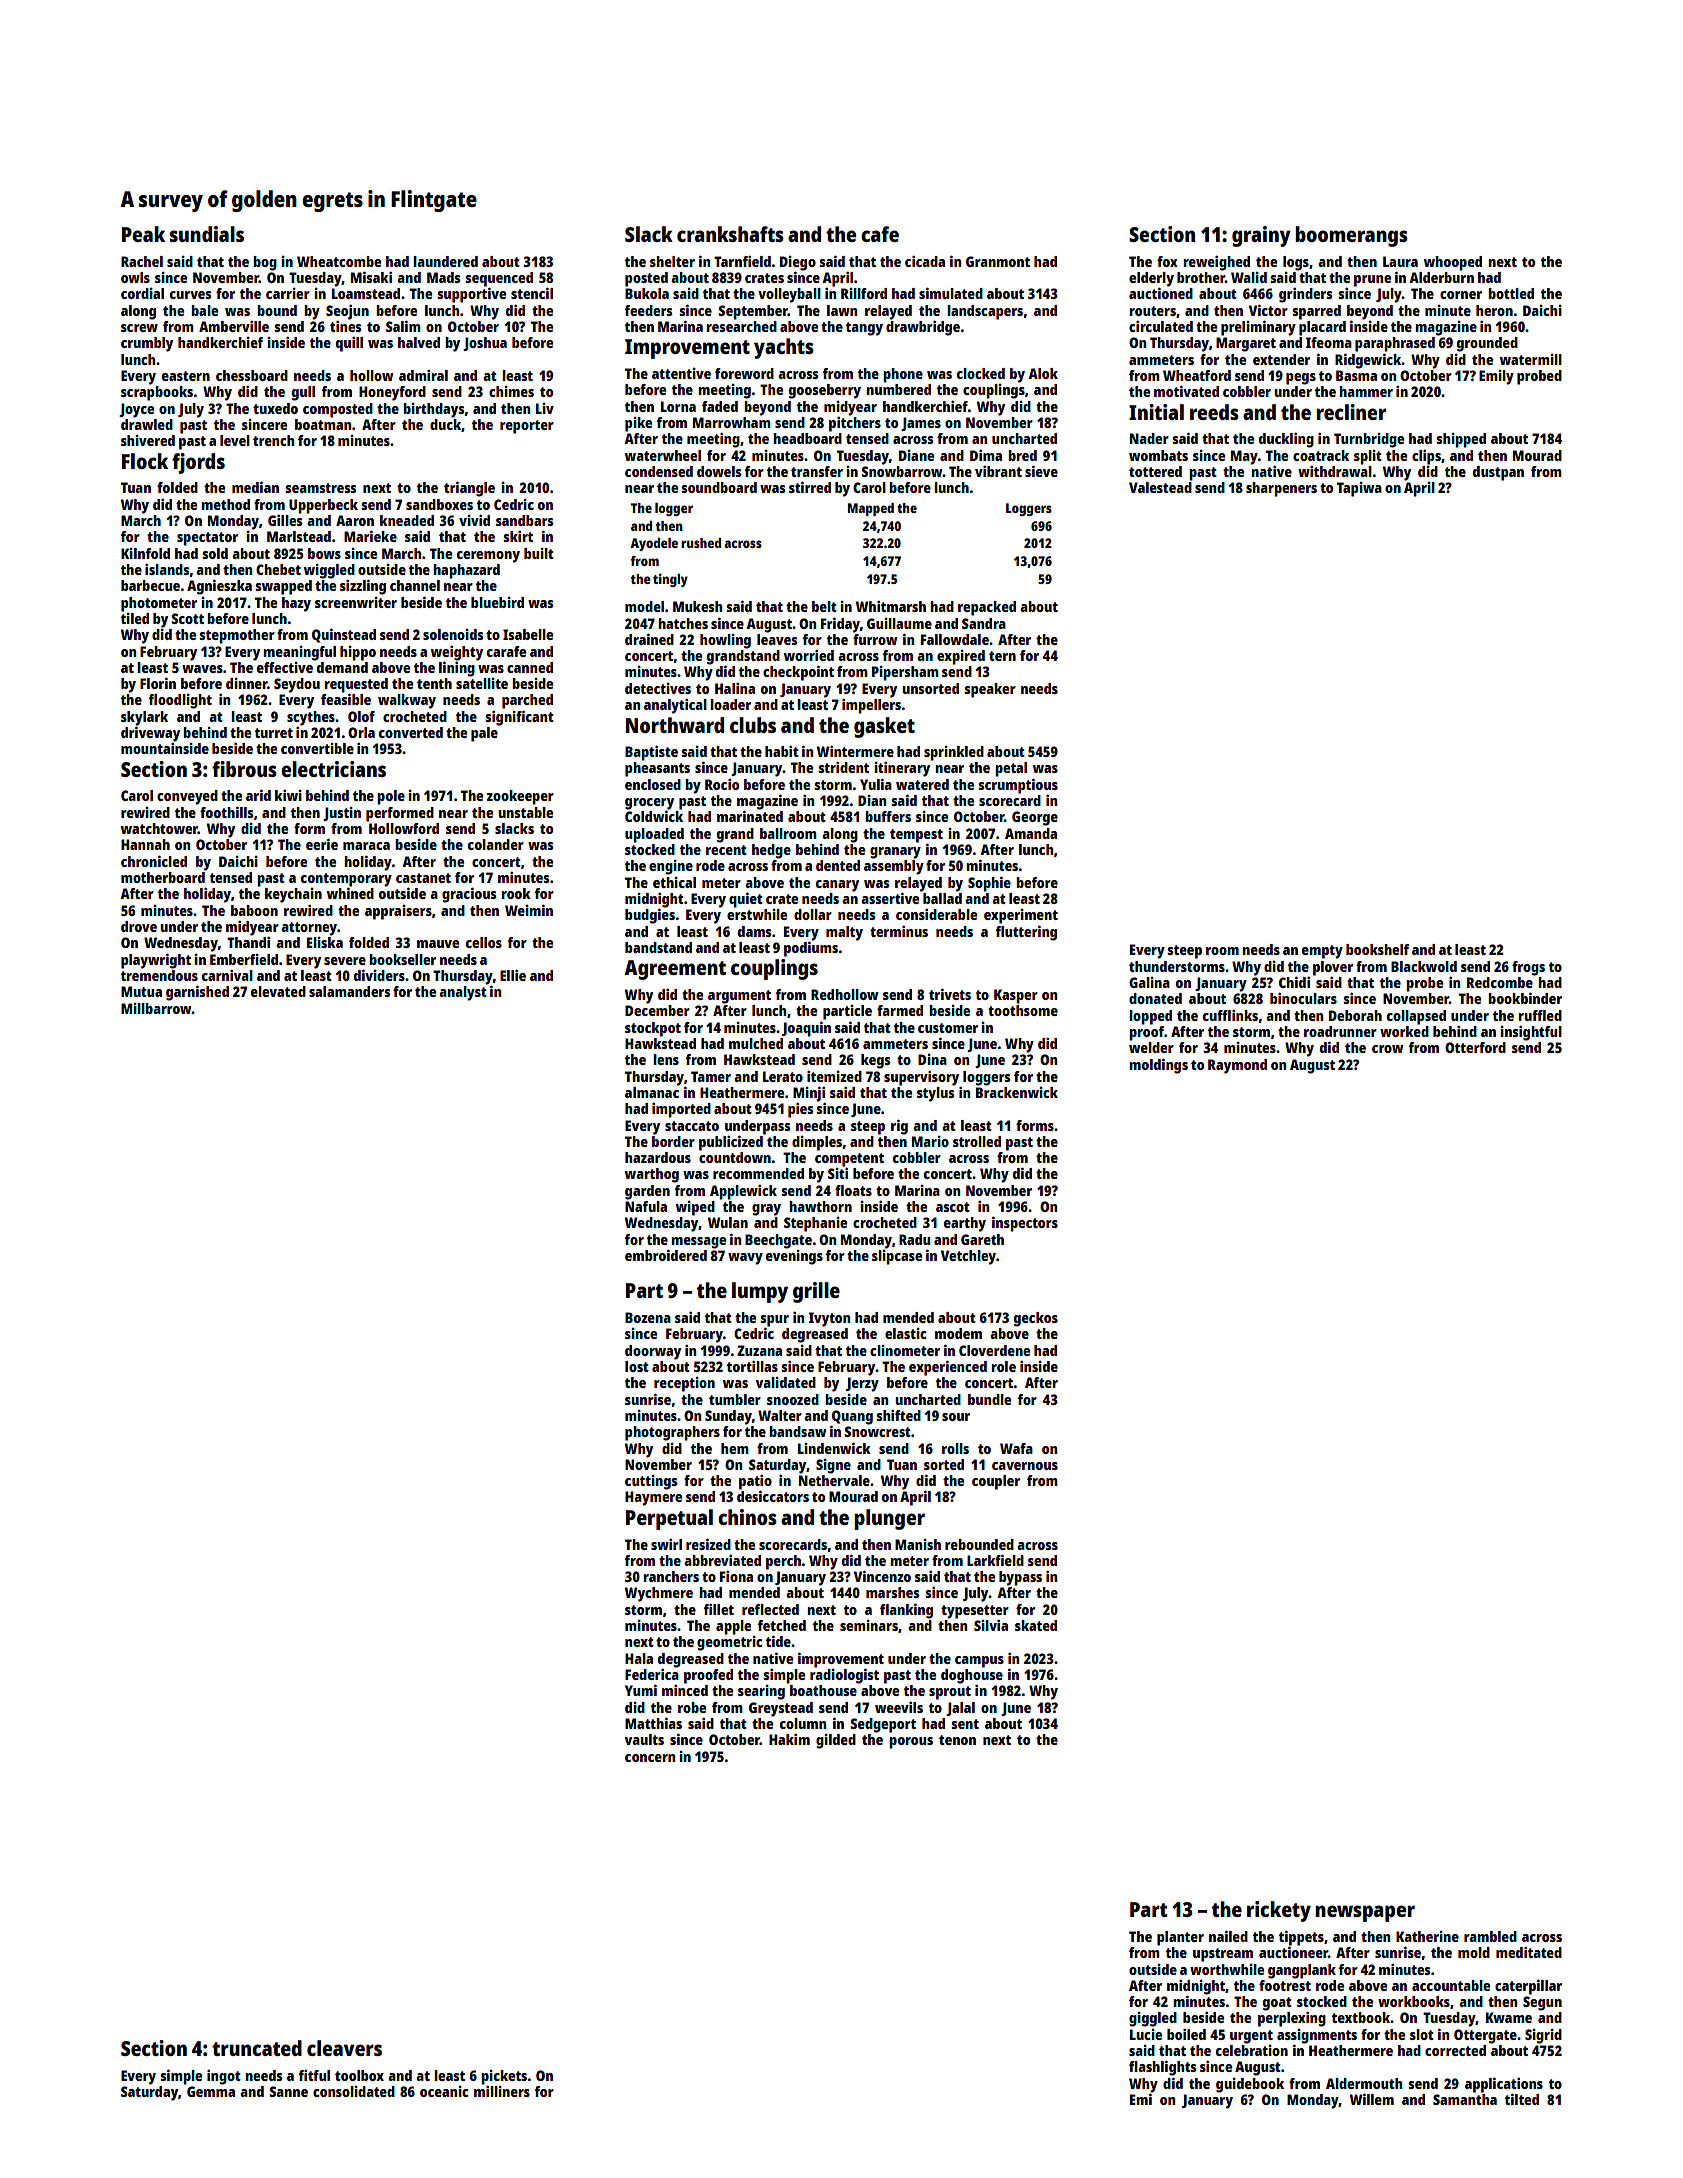  What do you see at coordinates (730, 234) in the screenshot?
I see `crankshafts` at bounding box center [730, 234].
